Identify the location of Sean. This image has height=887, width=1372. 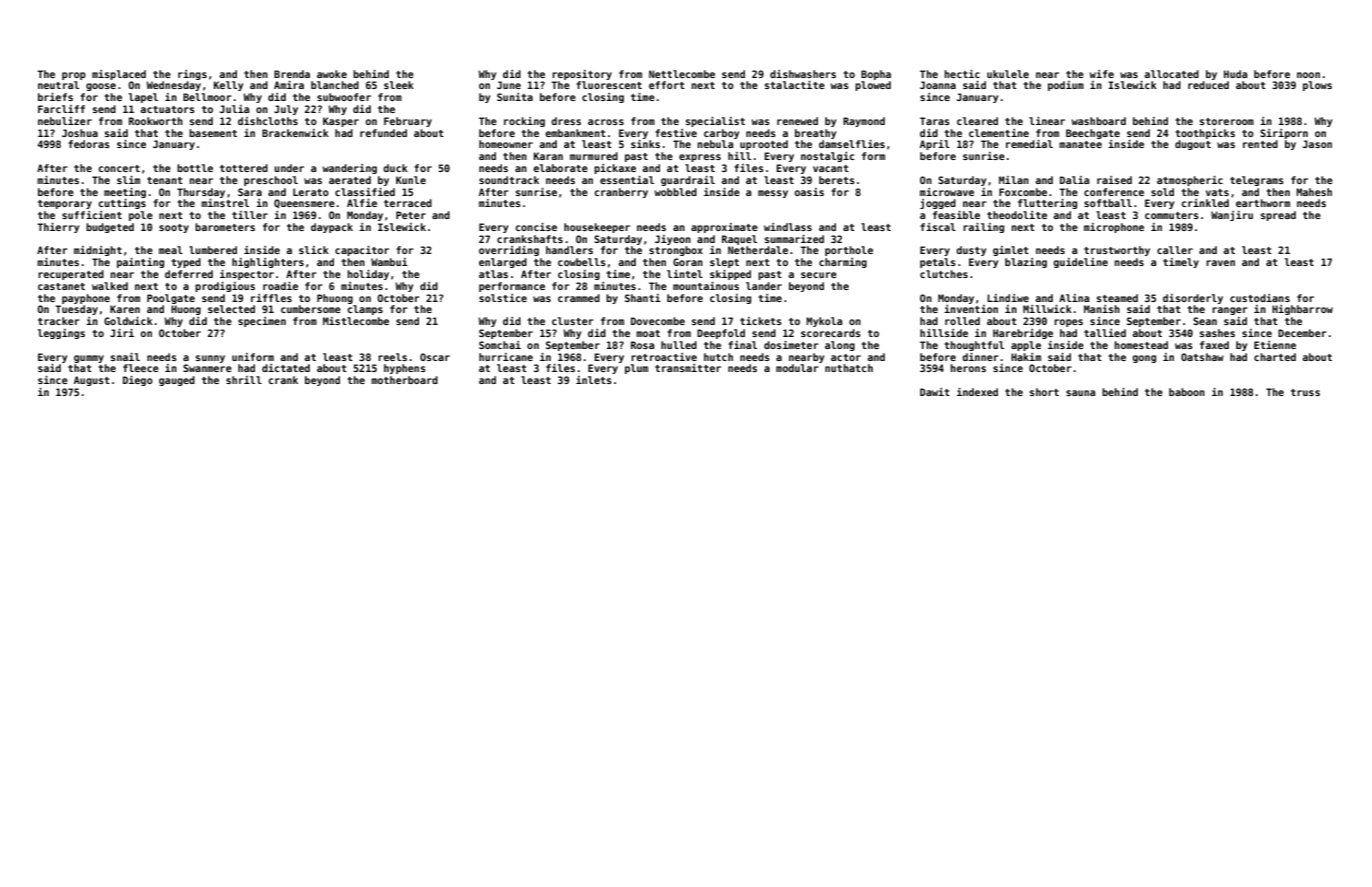
(1205, 321).
